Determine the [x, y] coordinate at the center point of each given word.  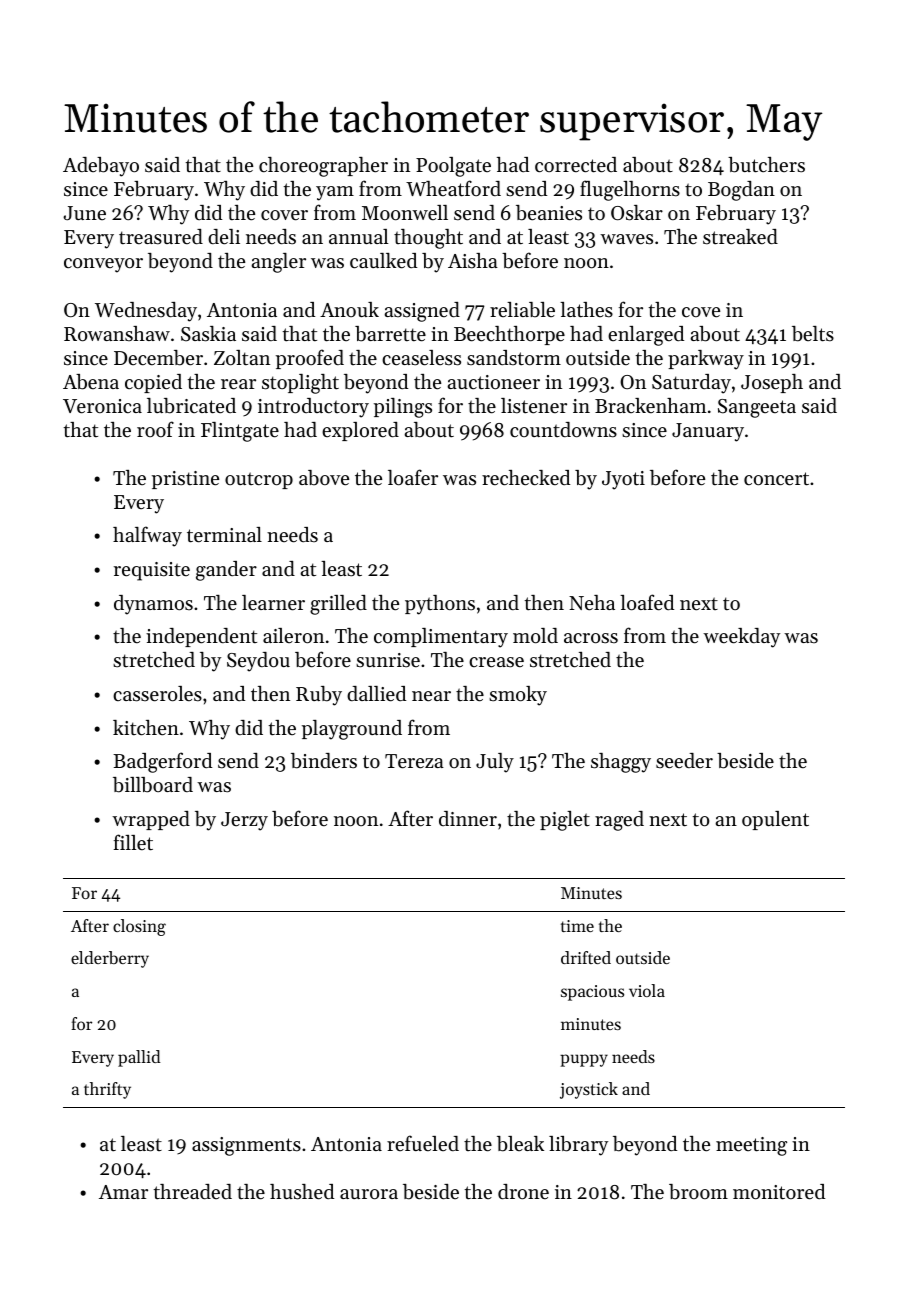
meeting [751, 1146]
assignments [246, 1146]
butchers [766, 165]
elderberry [110, 959]
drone [523, 1191]
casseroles [157, 694]
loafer [413, 477]
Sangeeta [757, 408]
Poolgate [453, 167]
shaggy [621, 763]
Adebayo [101, 167]
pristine [185, 480]
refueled [423, 1143]
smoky [518, 696]
